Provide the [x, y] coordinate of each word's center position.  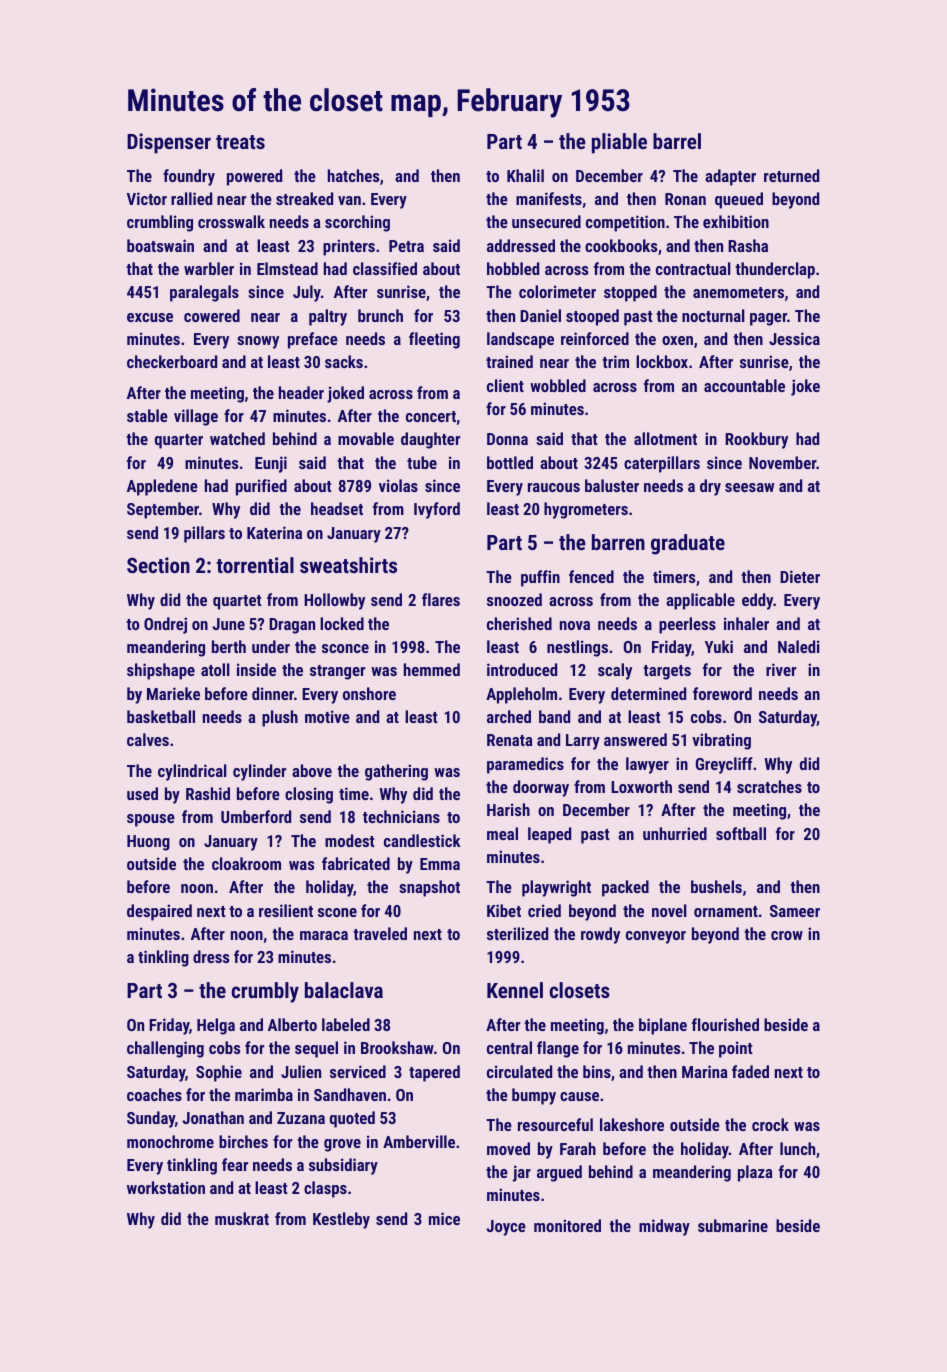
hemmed [432, 669]
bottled [510, 462]
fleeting [434, 340]
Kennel [515, 990]
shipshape [161, 671]
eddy [757, 601]
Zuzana [301, 1118]
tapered [434, 1073]
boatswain [160, 245]
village [196, 417]
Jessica [794, 338]
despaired [159, 912]
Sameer [795, 911]
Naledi [799, 646]
